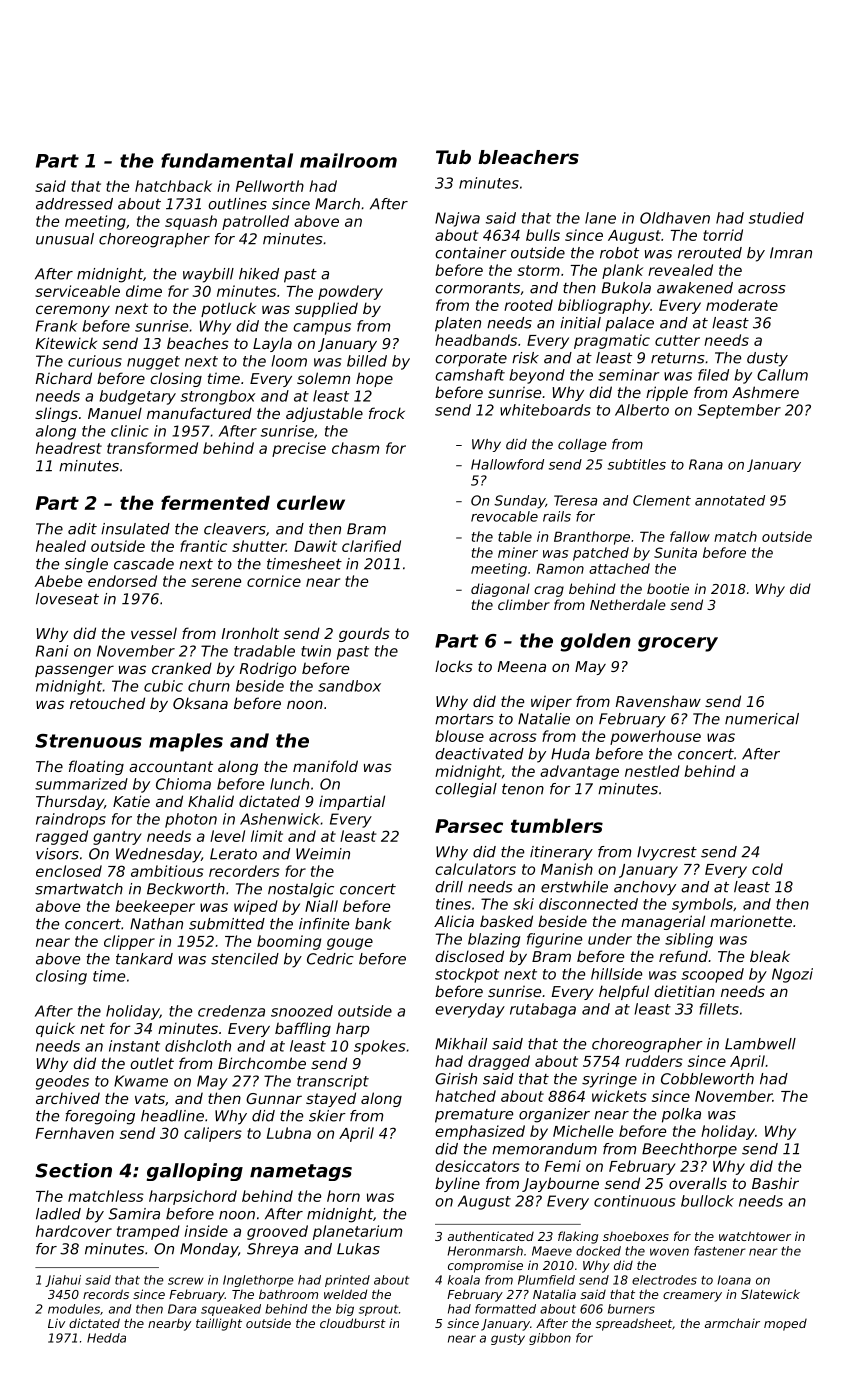 This screenshot has height=1400, width=849. What do you see at coordinates (776, 218) in the screenshot?
I see `studied` at bounding box center [776, 218].
